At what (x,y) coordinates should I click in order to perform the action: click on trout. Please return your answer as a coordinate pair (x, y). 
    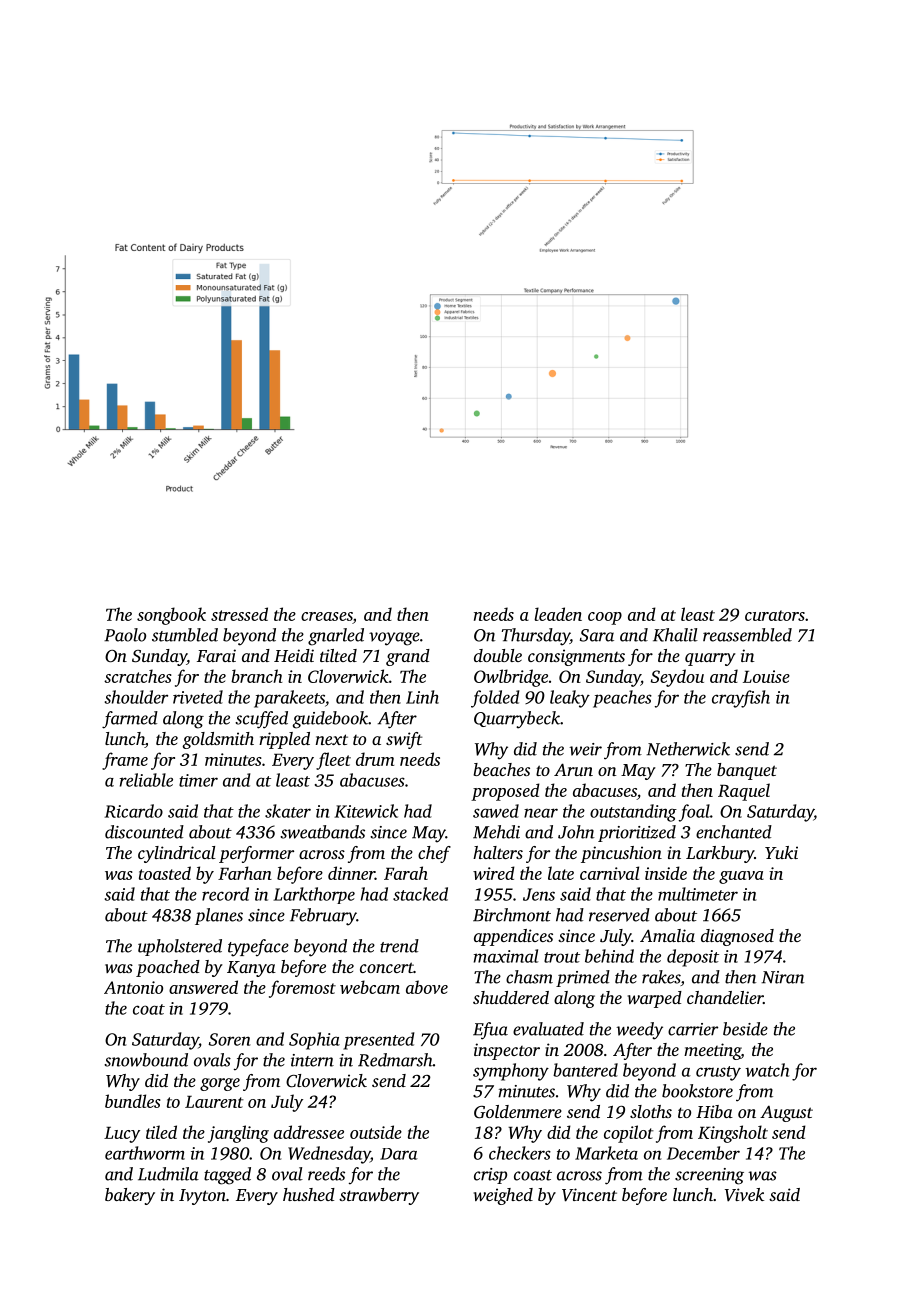
    Looking at the image, I should click on (562, 957).
